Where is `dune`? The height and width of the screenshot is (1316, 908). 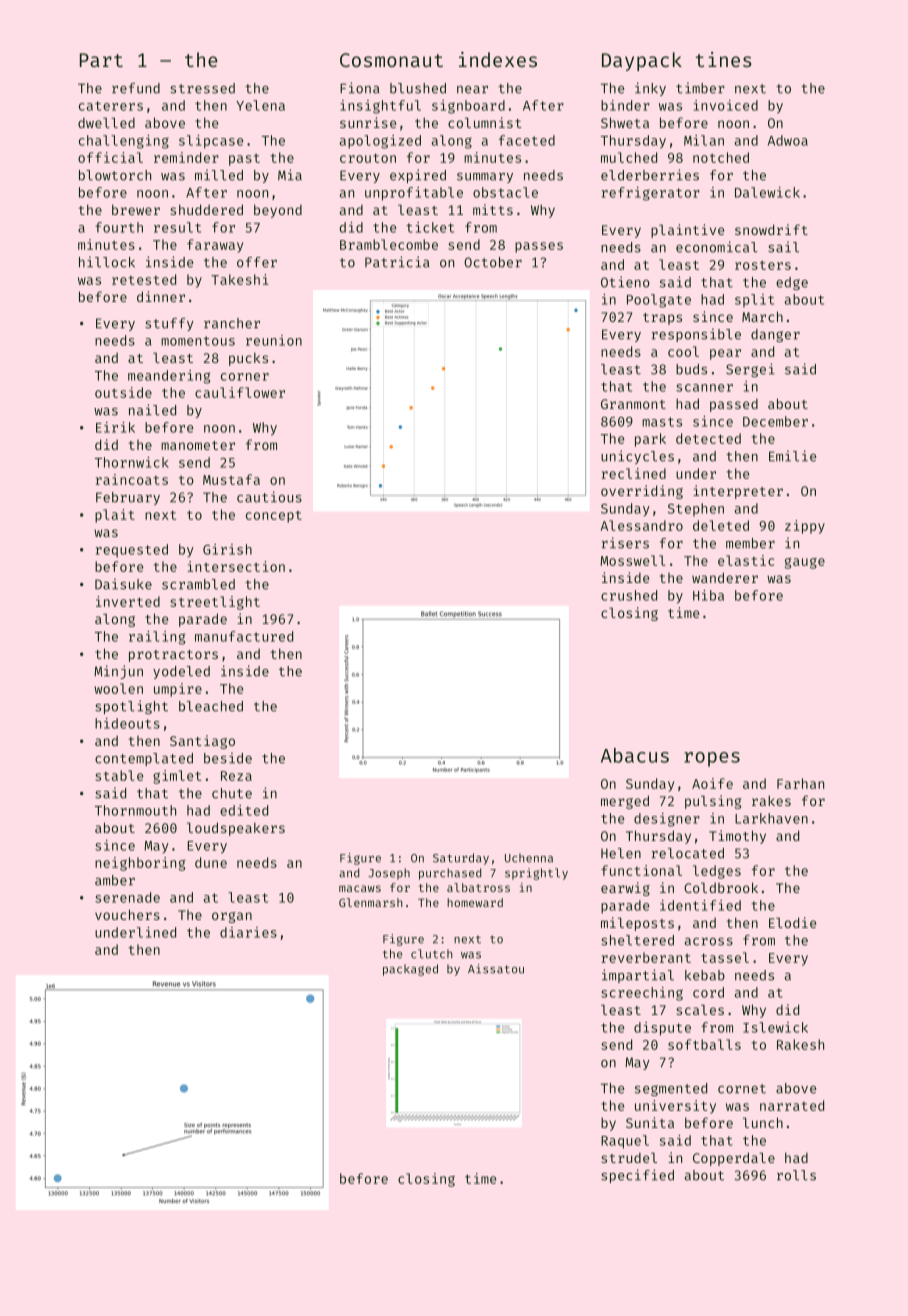 dune is located at coordinates (211, 862).
